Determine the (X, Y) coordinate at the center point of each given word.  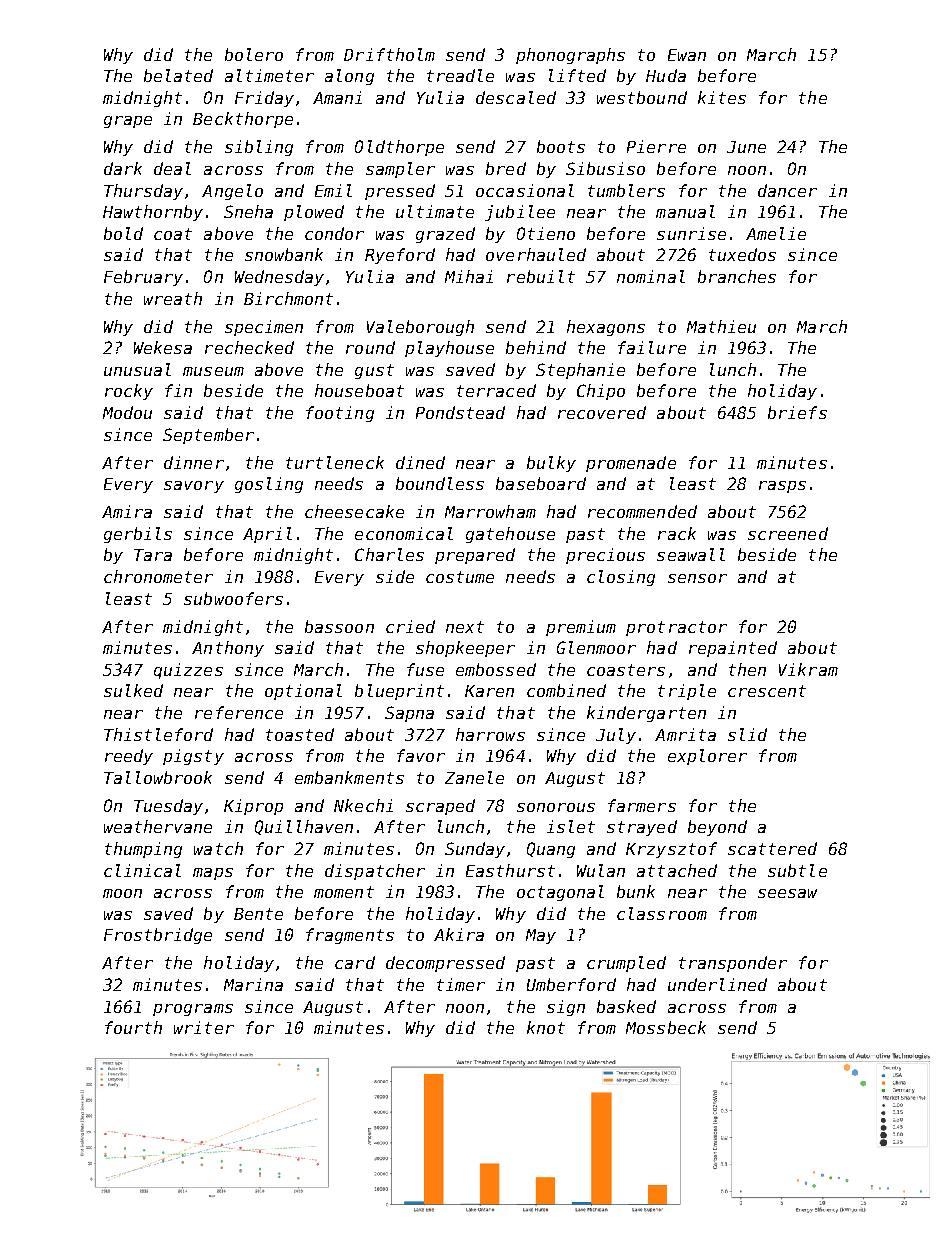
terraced (496, 390)
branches (737, 276)
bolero (254, 54)
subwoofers (233, 598)
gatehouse (510, 535)
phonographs (570, 56)
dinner (194, 462)
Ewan (687, 55)
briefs (797, 412)
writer (204, 1027)
